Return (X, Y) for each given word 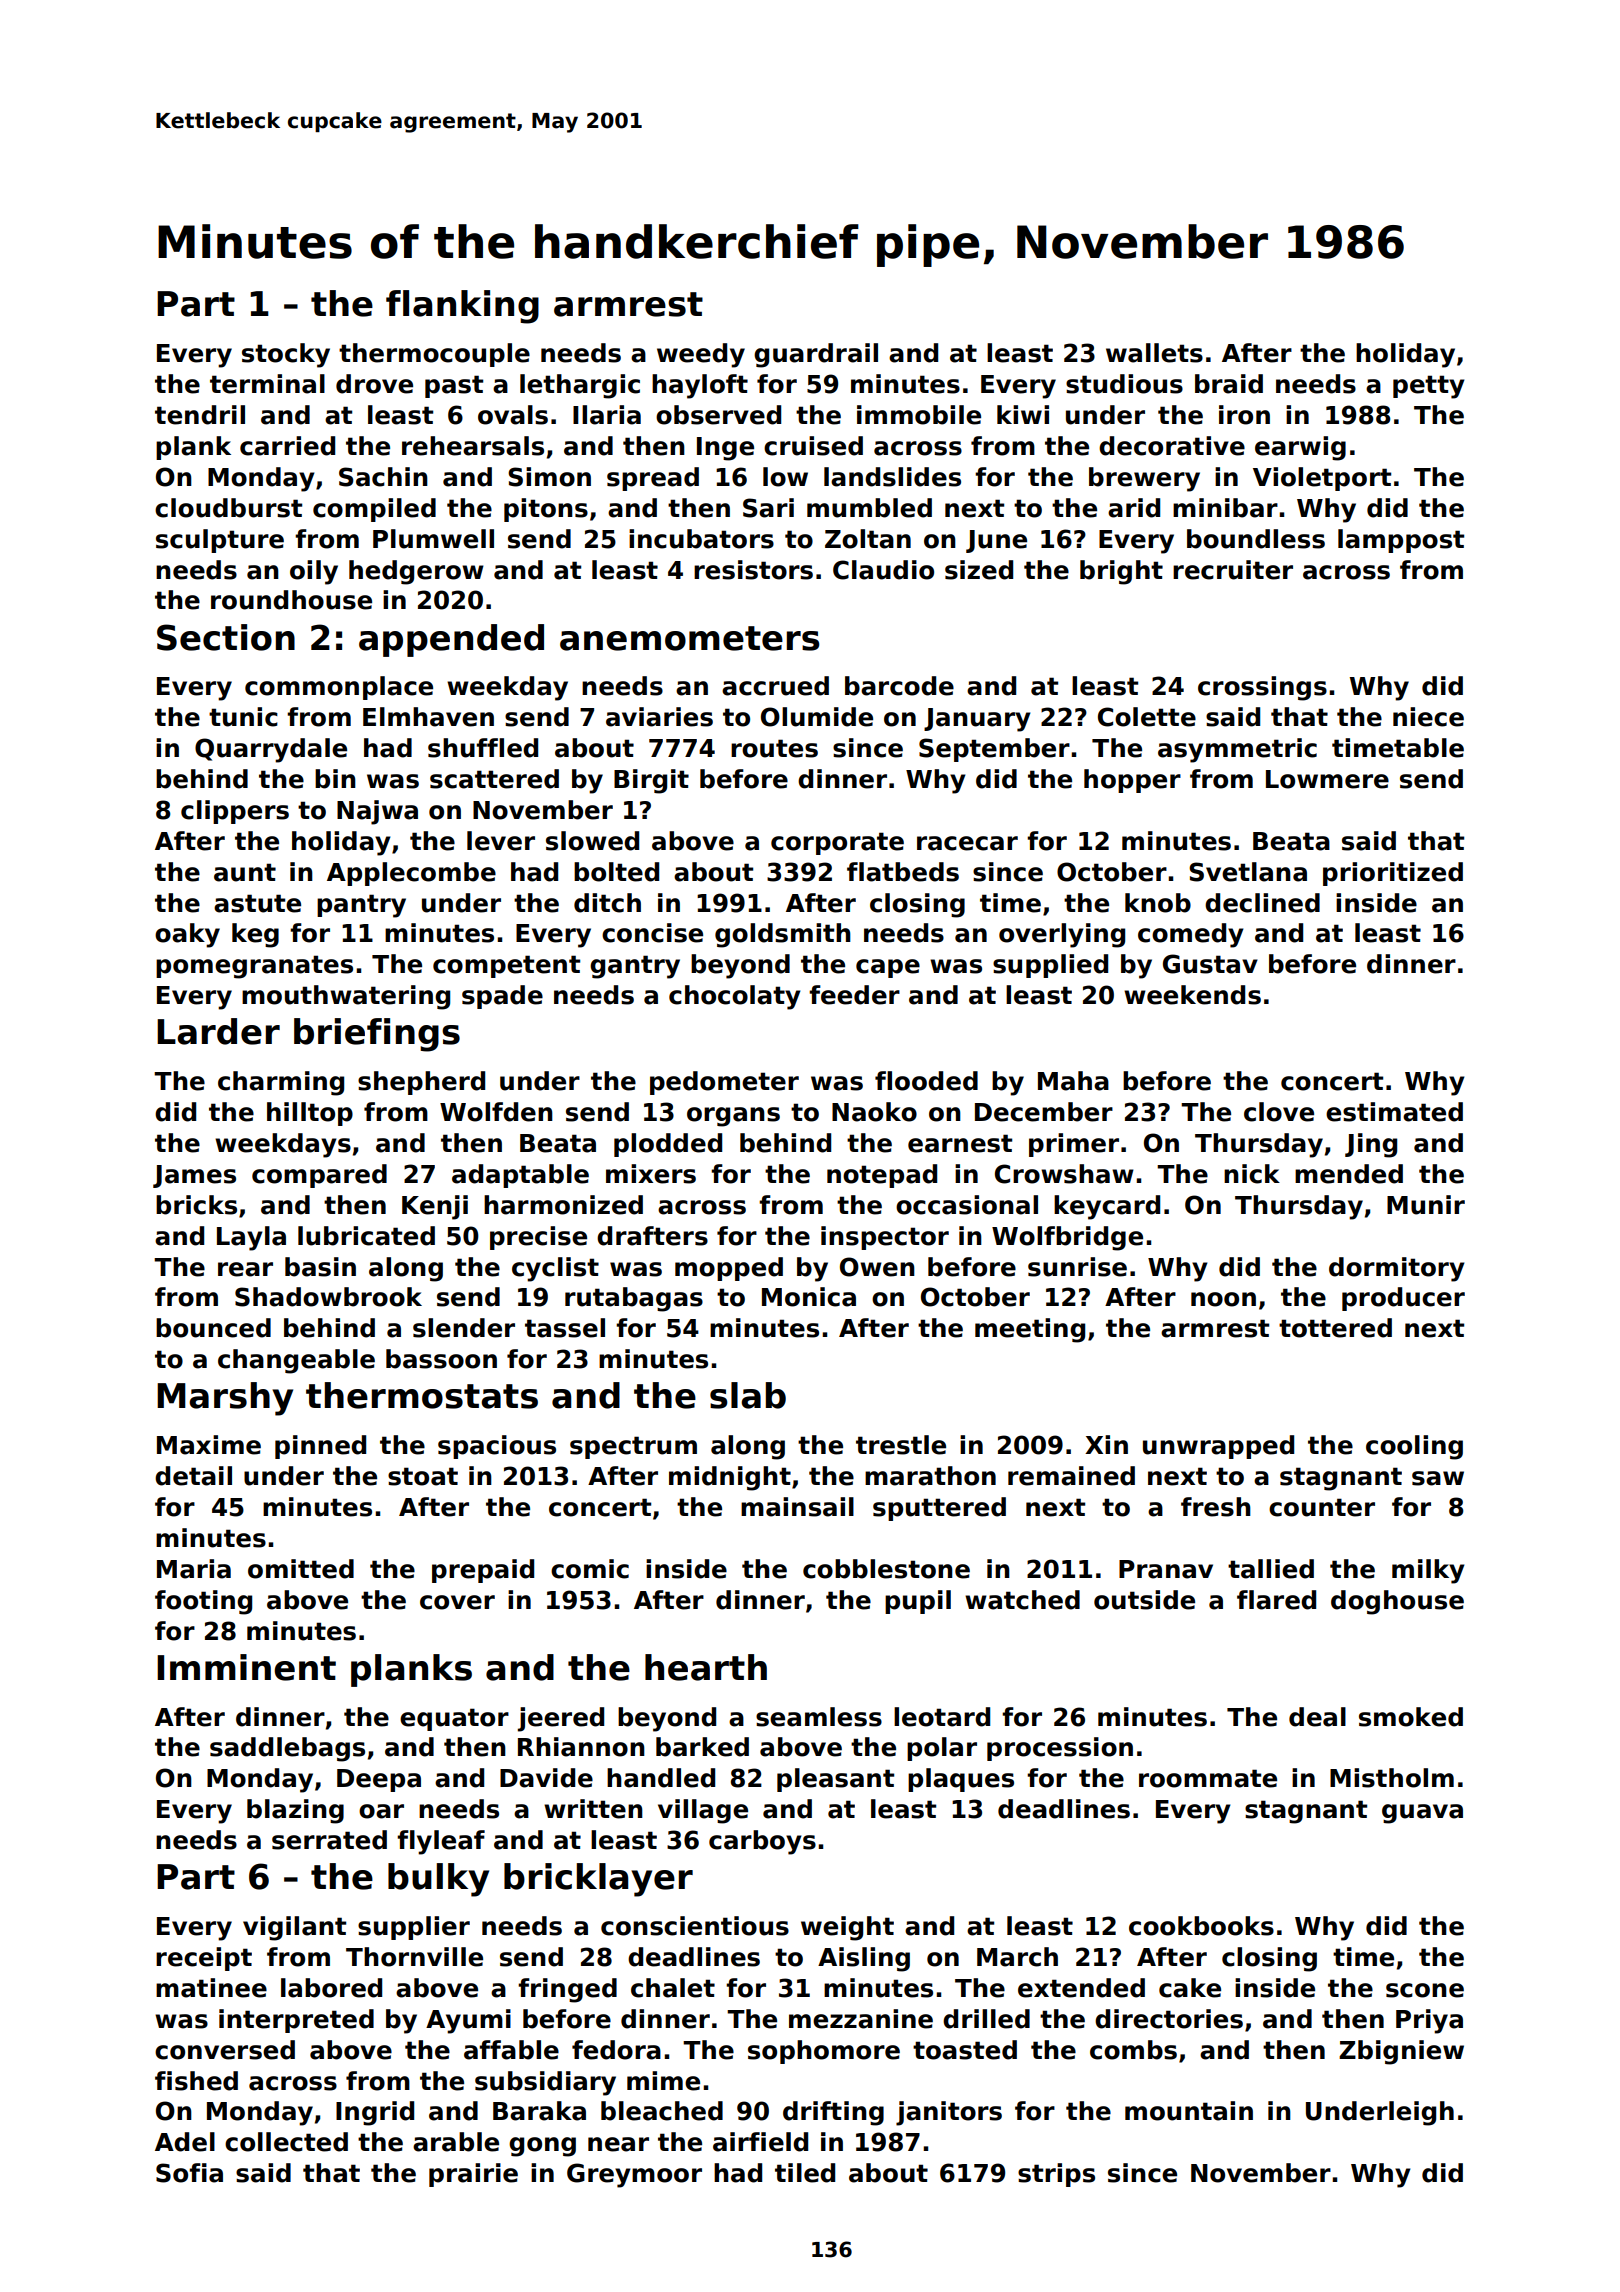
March (1017, 1957)
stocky (286, 355)
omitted (301, 1569)
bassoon (441, 1359)
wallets (1154, 353)
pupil (918, 1602)
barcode (899, 686)
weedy (701, 355)
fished (196, 2081)
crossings (1262, 688)
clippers (235, 812)
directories (1169, 2019)
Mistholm (1392, 1778)
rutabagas (634, 1299)
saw (1438, 1478)
